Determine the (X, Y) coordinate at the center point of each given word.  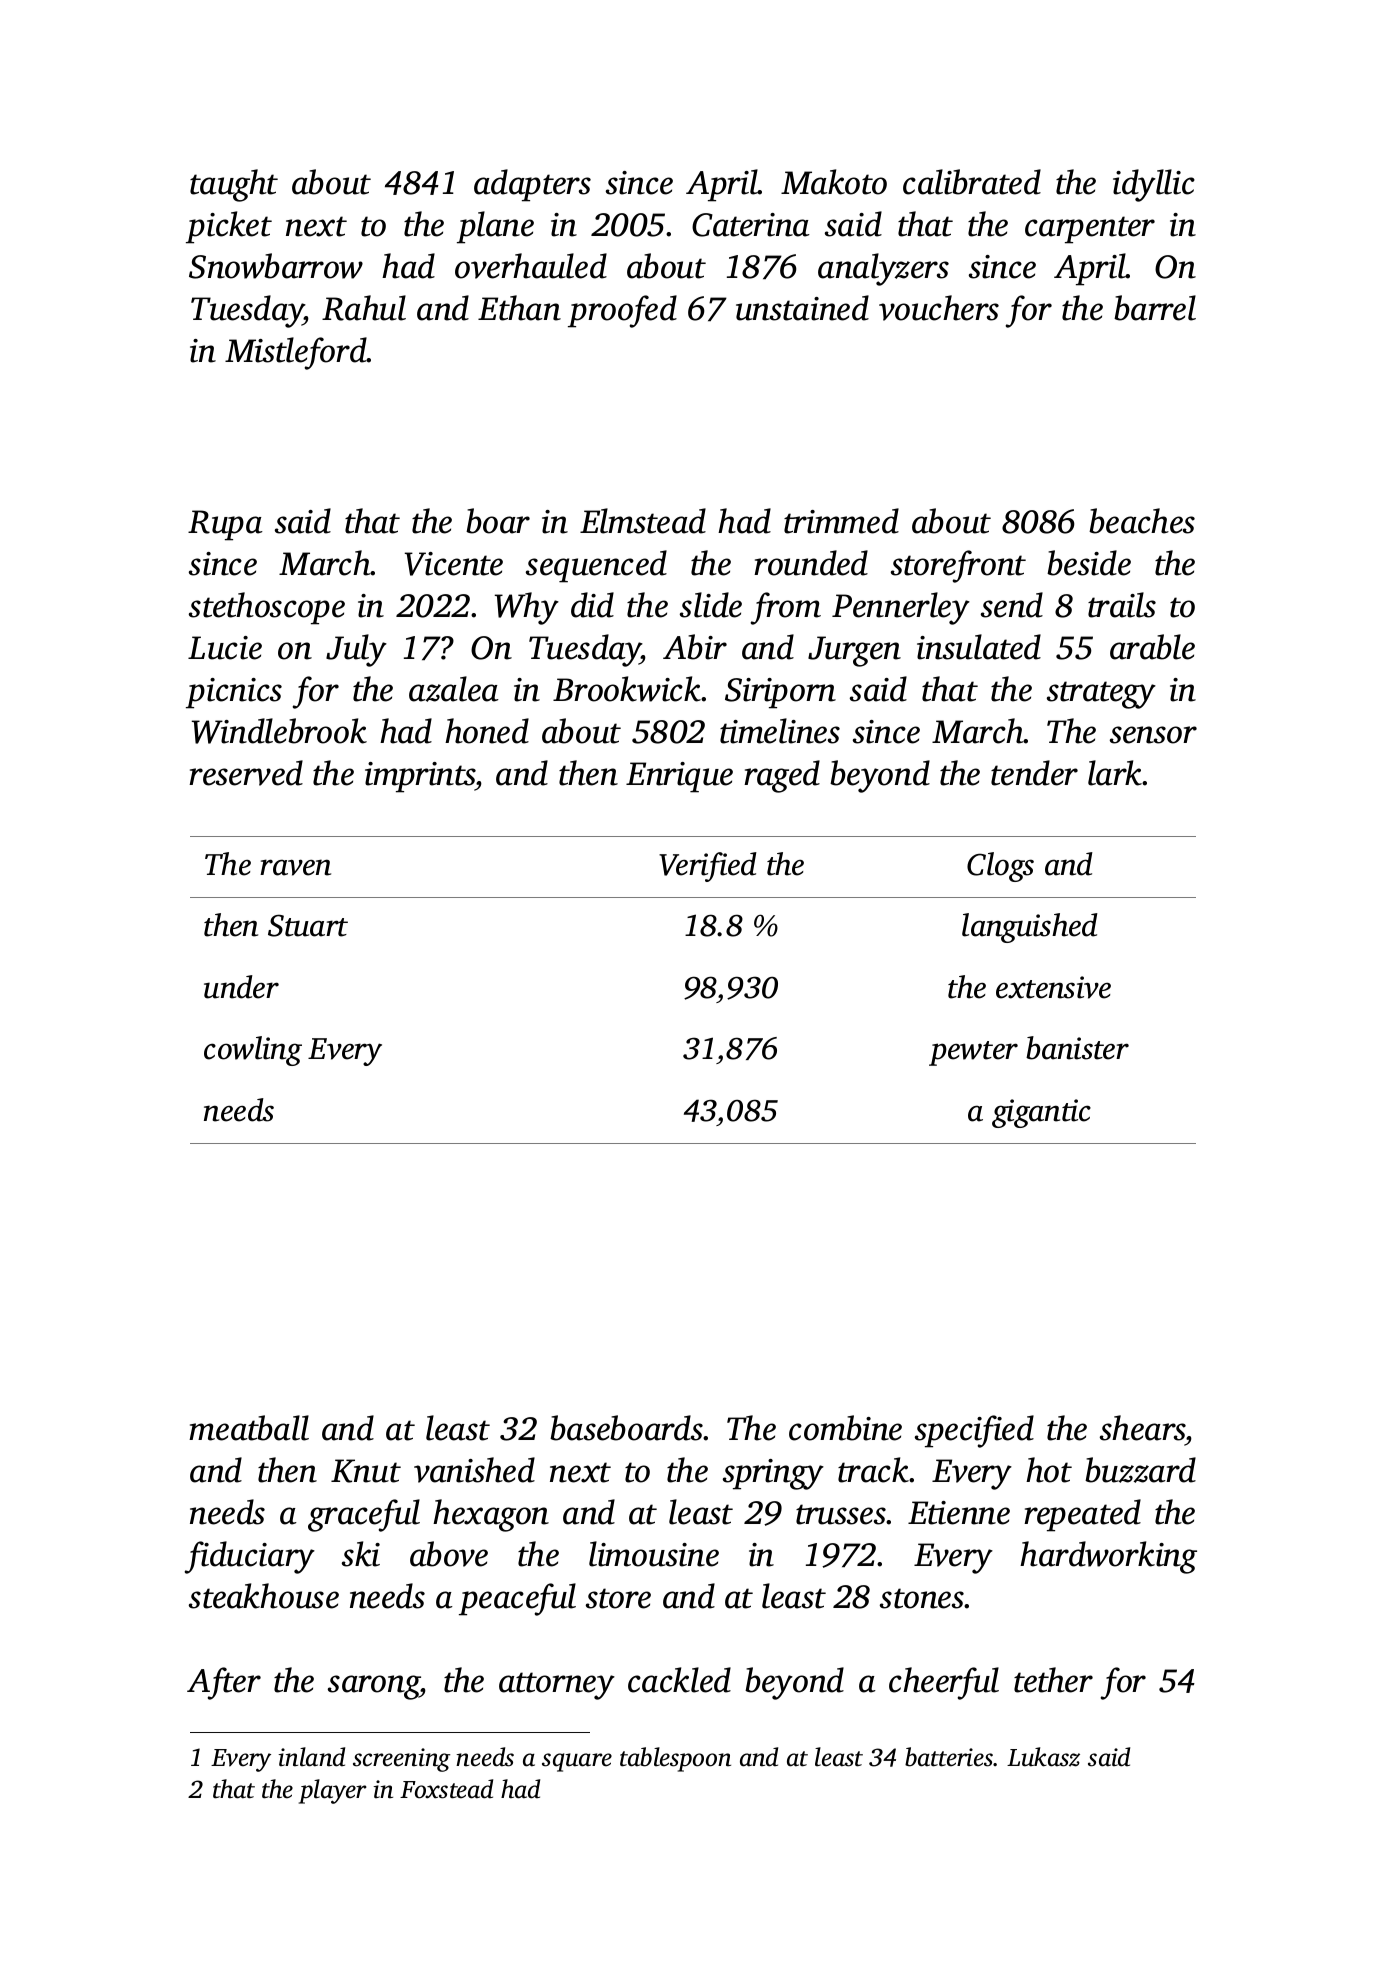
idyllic (1154, 185)
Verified (708, 867)
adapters (532, 185)
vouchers (939, 308)
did (592, 605)
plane (495, 227)
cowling (253, 1051)
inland (311, 1757)
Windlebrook (279, 731)
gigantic (1041, 1113)
